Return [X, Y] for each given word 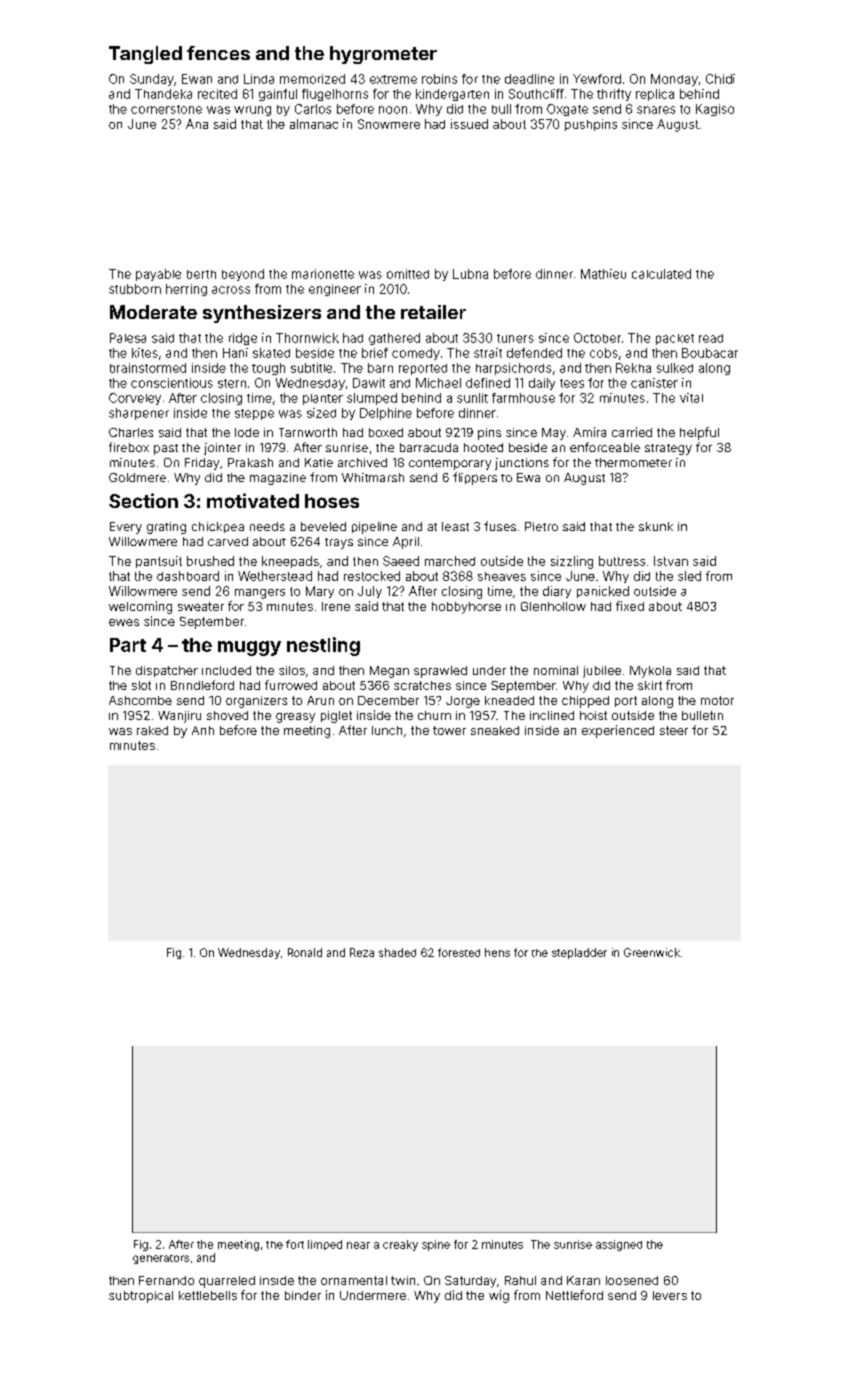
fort [295, 1244]
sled [689, 576]
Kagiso [715, 110]
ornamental [354, 1280]
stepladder [579, 953]
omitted [408, 274]
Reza [362, 952]
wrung [252, 111]
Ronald [305, 952]
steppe [254, 414]
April [406, 543]
